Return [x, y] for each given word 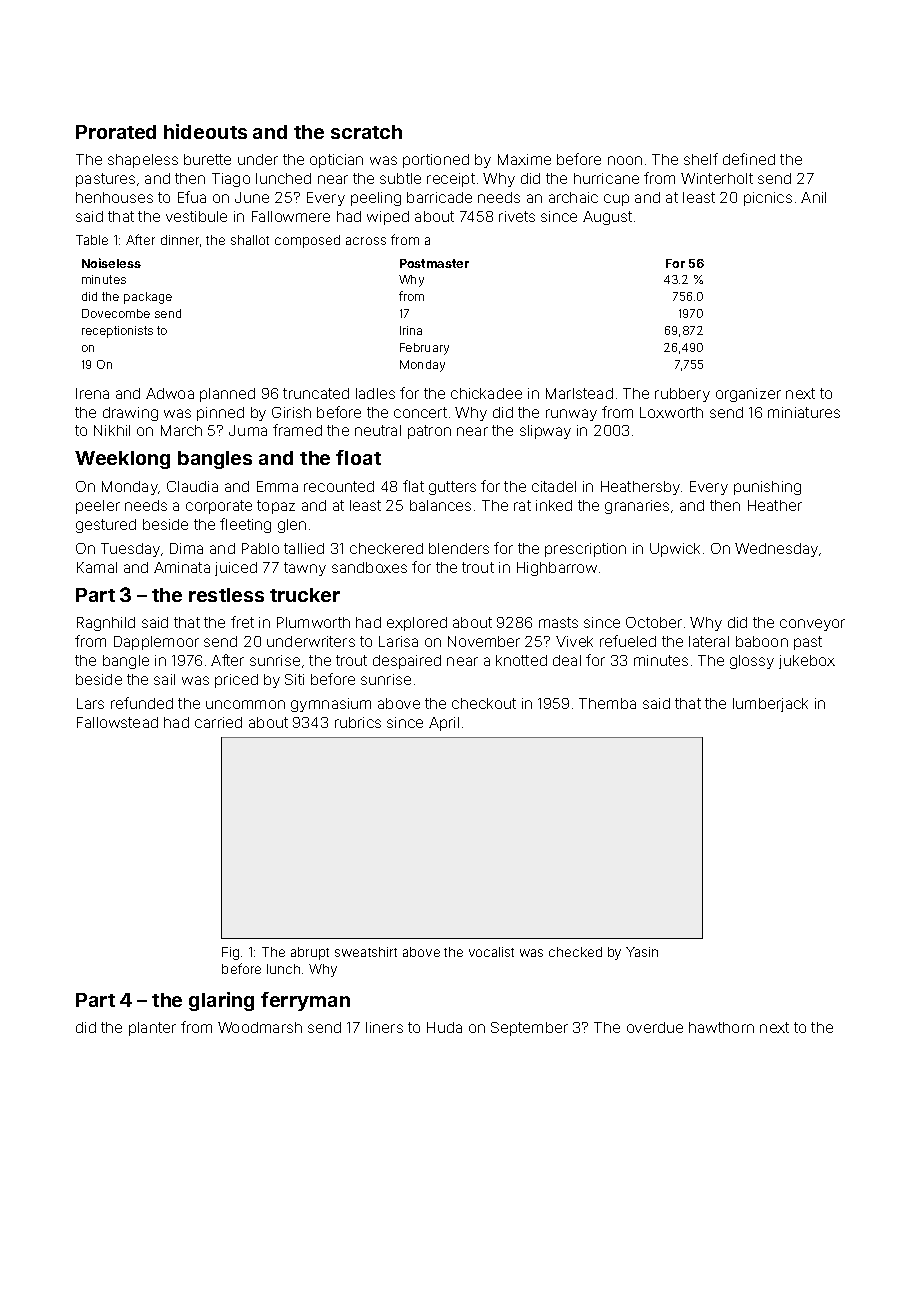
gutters [452, 488]
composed [307, 241]
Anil [813, 197]
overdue [655, 1027]
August [607, 218]
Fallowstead [117, 722]
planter [152, 1029]
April [444, 724]
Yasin [642, 952]
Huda [444, 1027]
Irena [92, 393]
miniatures [804, 412]
